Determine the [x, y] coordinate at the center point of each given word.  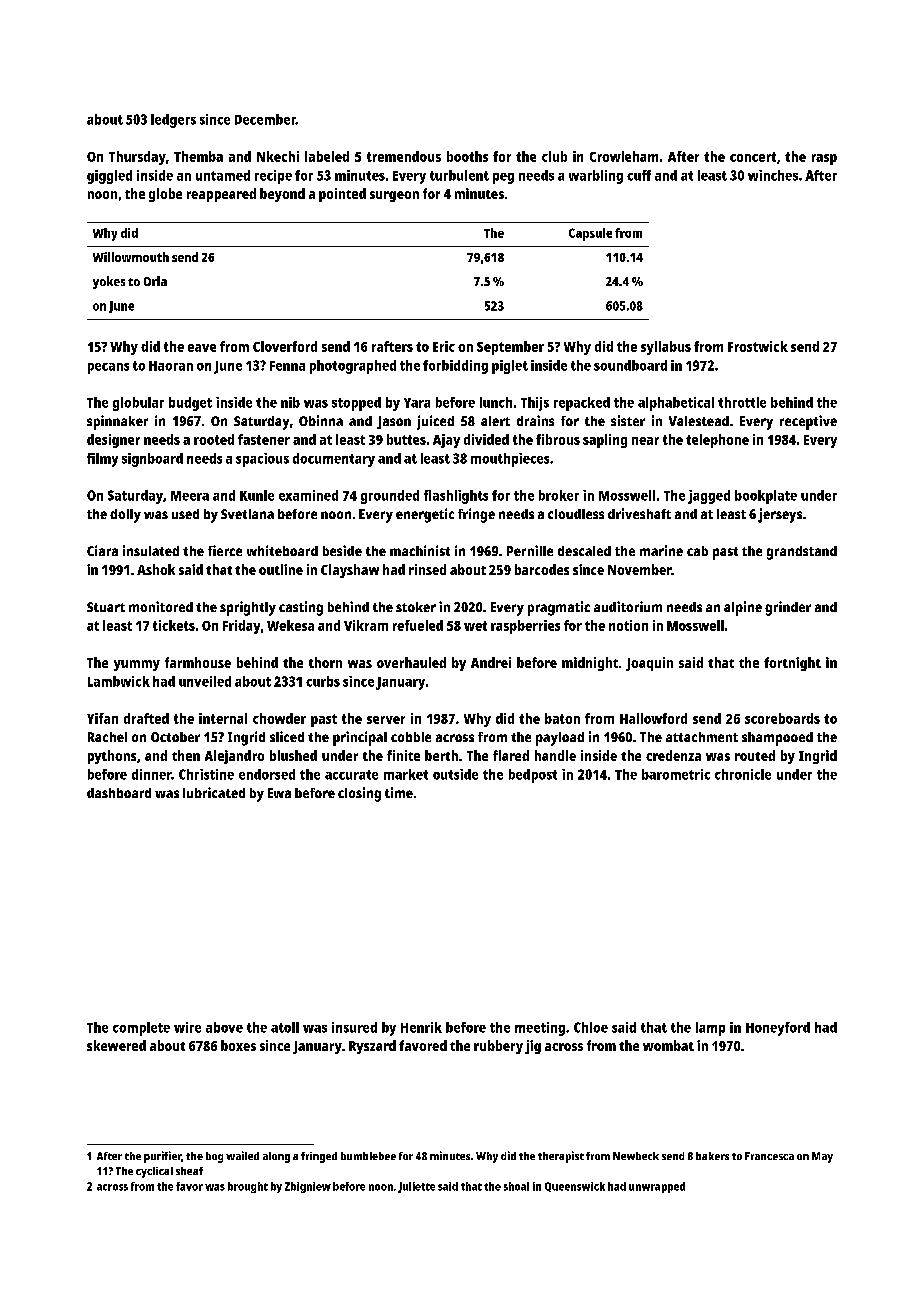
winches [773, 175]
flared [511, 755]
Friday [241, 627]
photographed [353, 367]
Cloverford [285, 346]
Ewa [279, 793]
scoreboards [782, 718]
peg [503, 178]
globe [165, 195]
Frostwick [758, 346]
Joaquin [649, 664]
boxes [238, 1045]
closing [359, 794]
